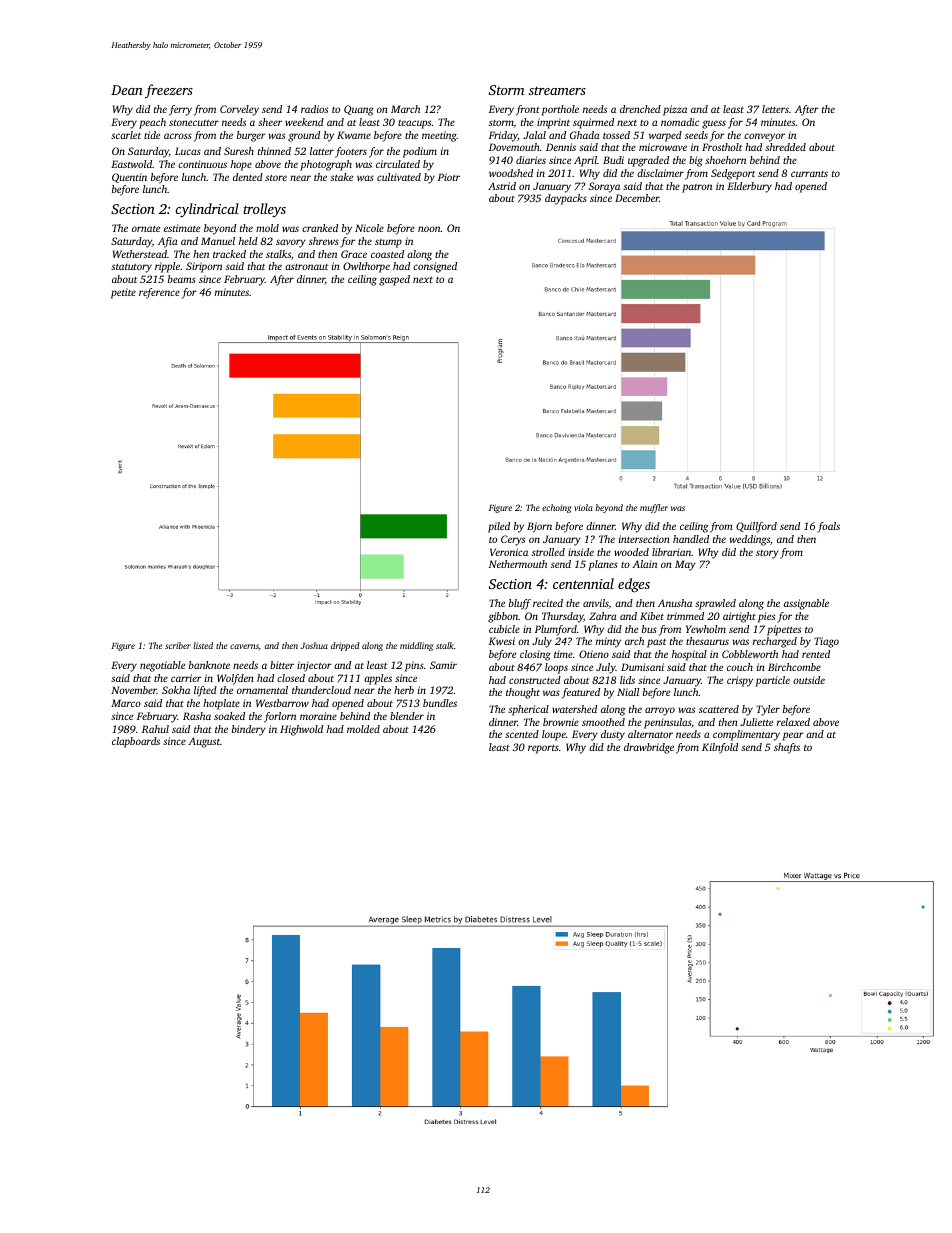 This page has height=1233, width=952. Describe the element at coordinates (414, 124) in the page. I see `teacups` at that location.
